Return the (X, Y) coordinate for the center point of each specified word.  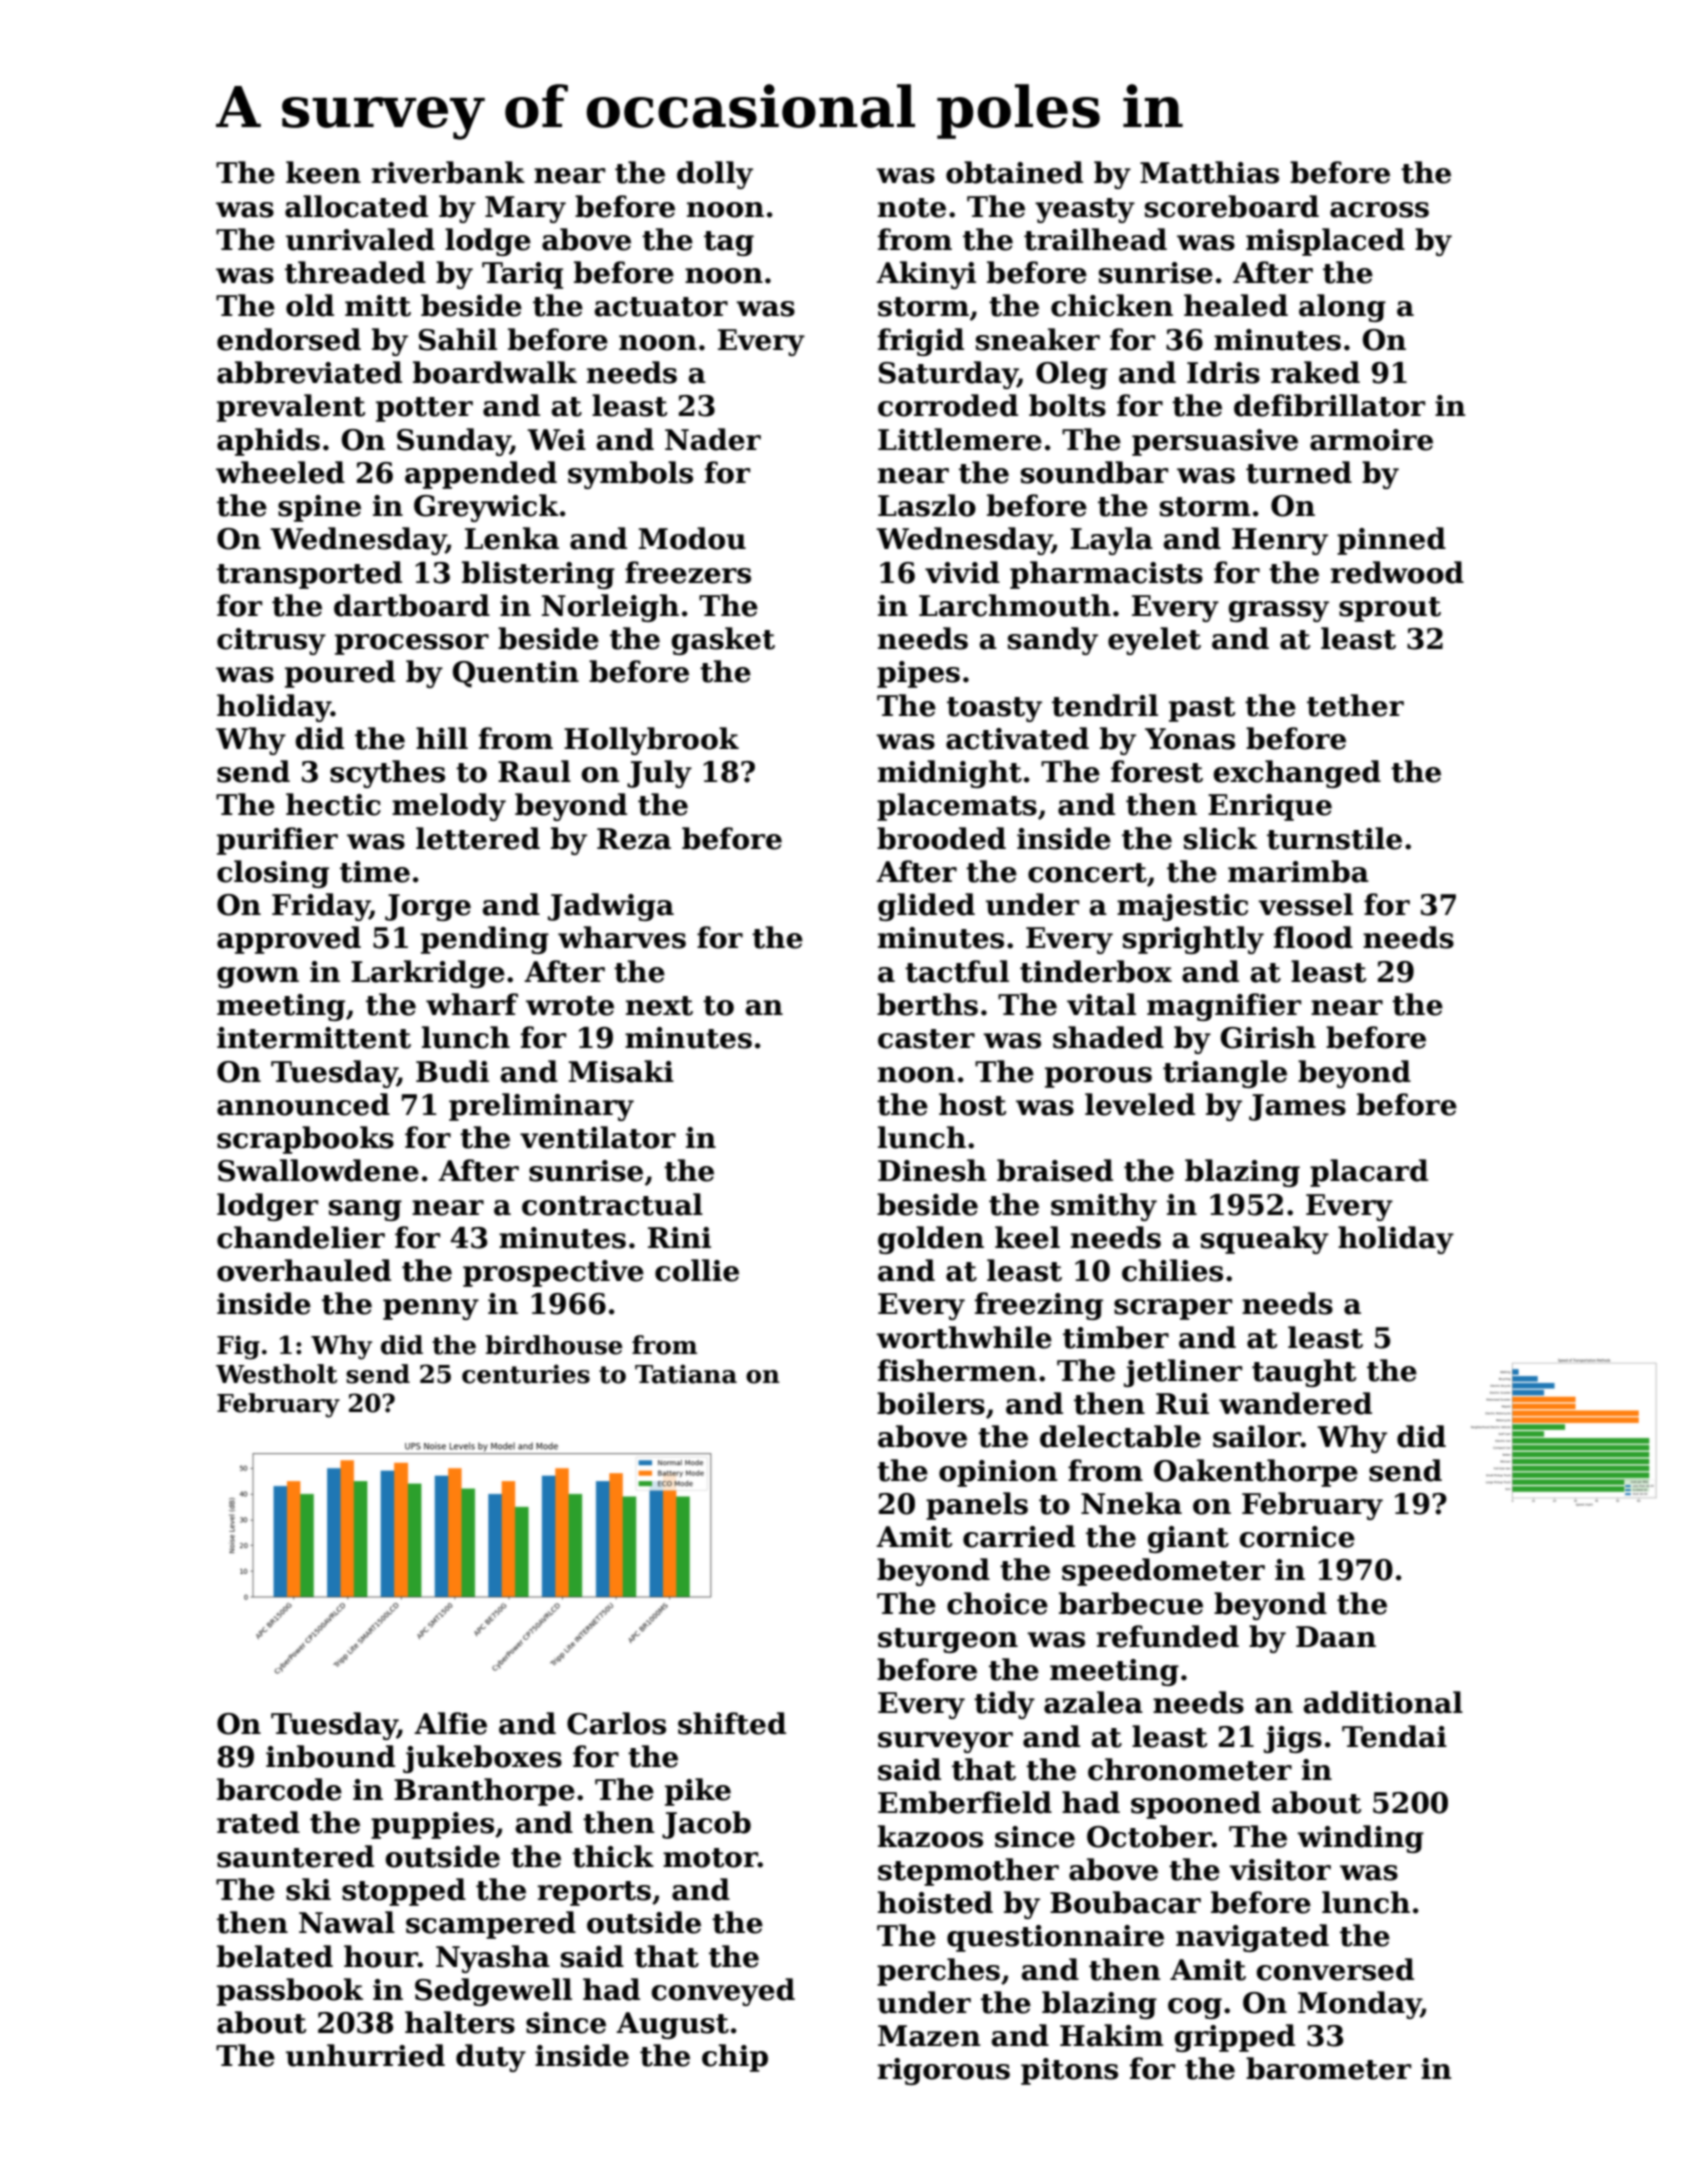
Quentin (516, 674)
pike (698, 1792)
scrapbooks (305, 1140)
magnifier (1224, 1007)
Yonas (1190, 739)
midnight (950, 774)
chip (735, 2058)
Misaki (621, 1071)
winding (1360, 1839)
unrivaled (360, 239)
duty (491, 2058)
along (1342, 308)
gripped (1234, 2038)
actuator (661, 307)
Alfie (450, 1723)
